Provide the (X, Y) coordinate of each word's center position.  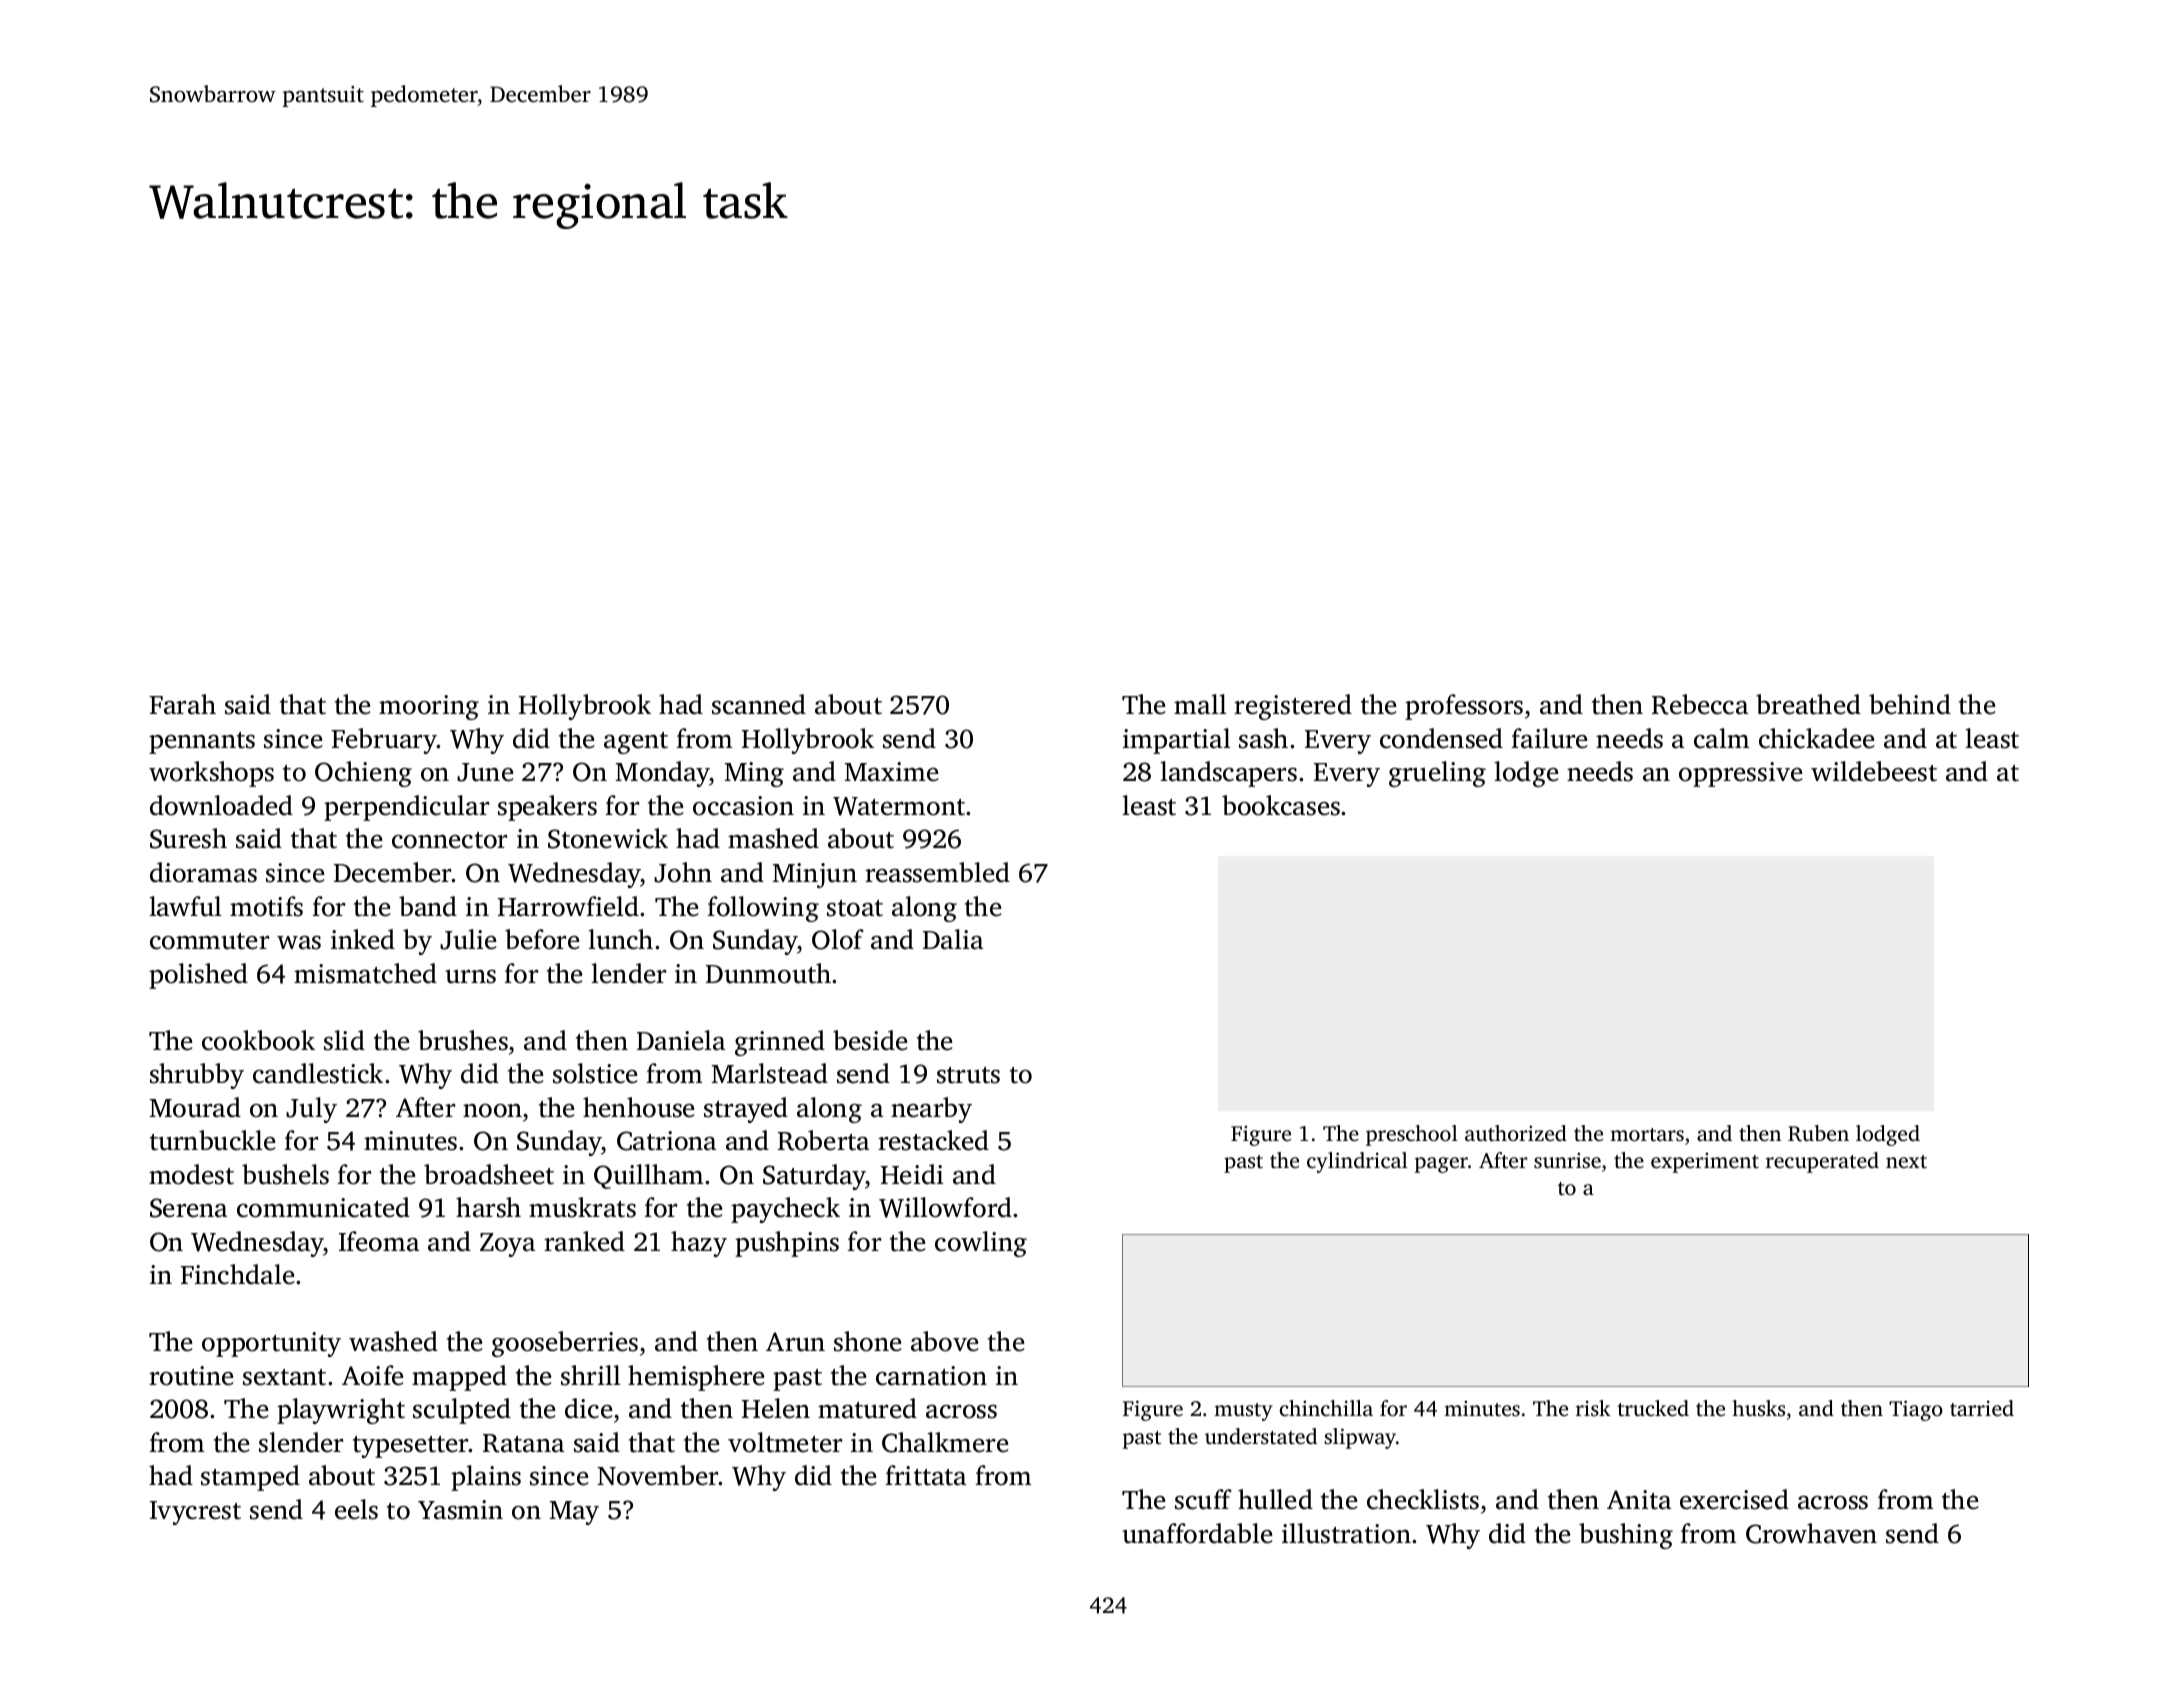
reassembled (937, 872)
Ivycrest (195, 1513)
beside (870, 1040)
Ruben (1818, 1133)
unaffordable (1197, 1533)
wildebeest (1874, 771)
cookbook (258, 1040)
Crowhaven (1811, 1533)
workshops (211, 774)
